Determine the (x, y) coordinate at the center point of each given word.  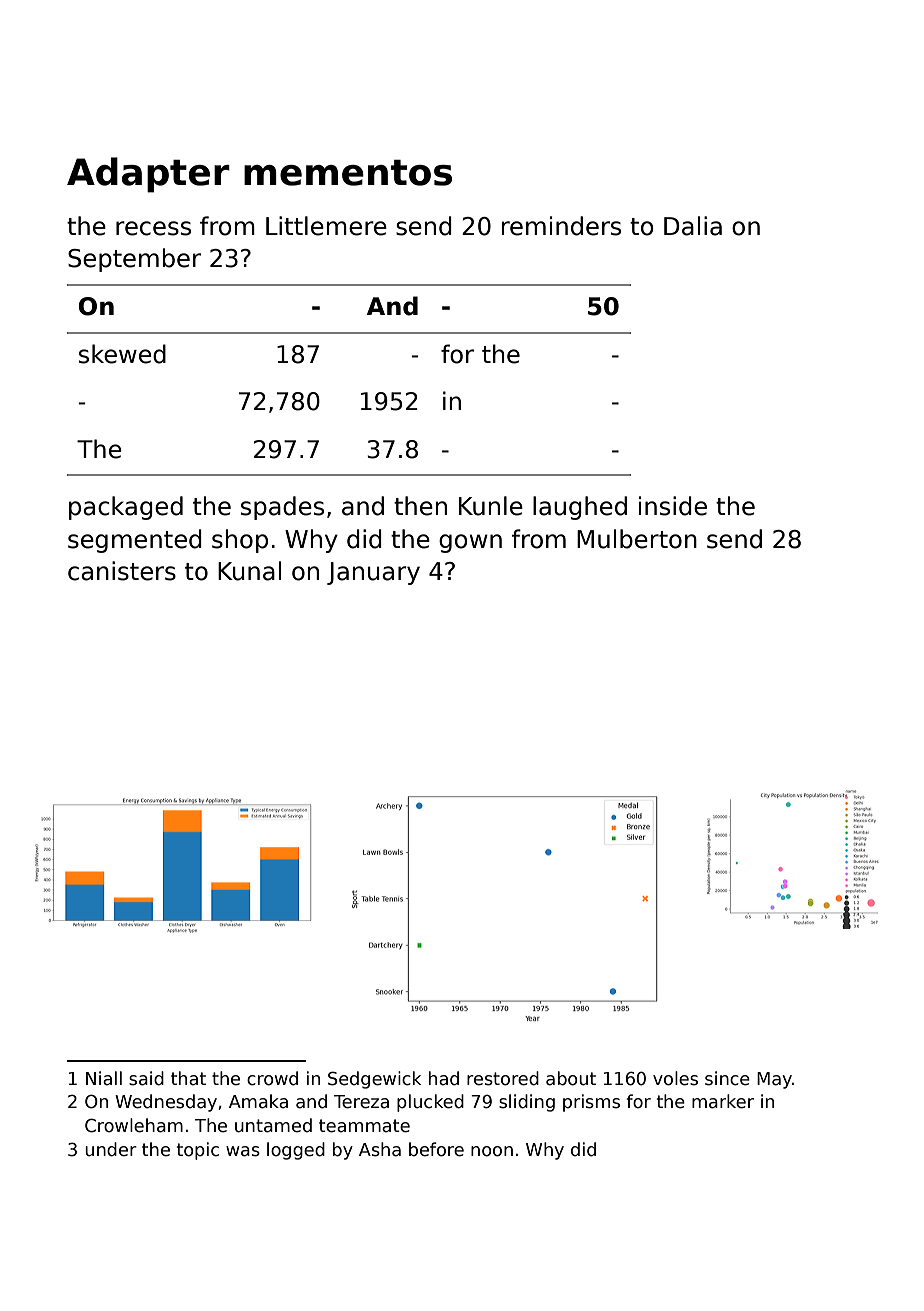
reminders (561, 226)
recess (153, 228)
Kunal (249, 571)
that (188, 1078)
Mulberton (637, 539)
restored (503, 1078)
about (571, 1078)
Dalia (693, 226)
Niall (104, 1078)
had (444, 1078)
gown (470, 543)
